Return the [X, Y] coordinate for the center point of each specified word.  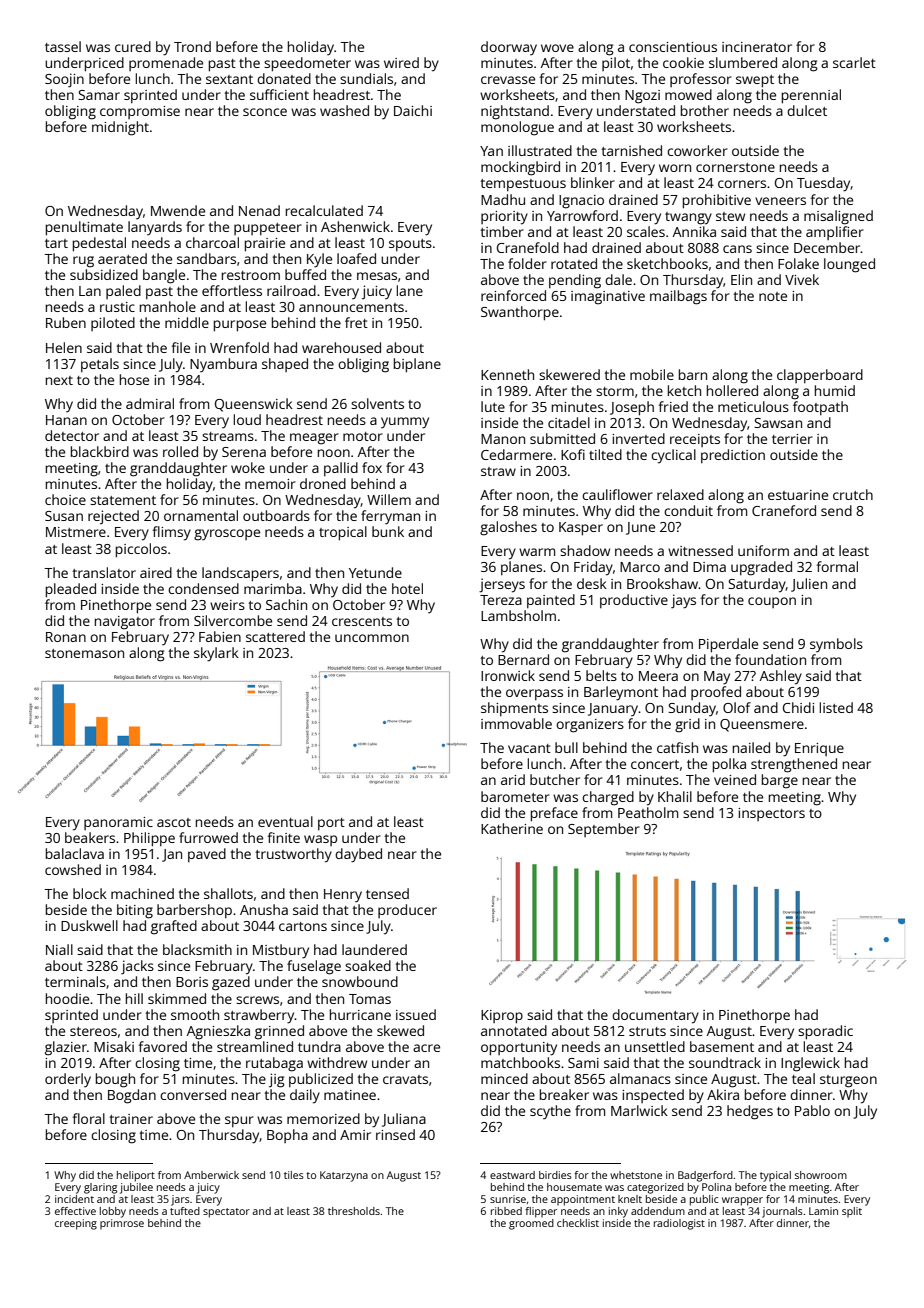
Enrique [819, 749]
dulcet [807, 110]
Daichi [413, 110]
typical [775, 1176]
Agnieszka [218, 1032]
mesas [377, 276]
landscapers [240, 574]
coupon [772, 602]
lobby [113, 1212]
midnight [120, 128]
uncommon [372, 638]
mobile [652, 374]
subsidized [104, 274]
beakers [90, 837]
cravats [405, 1079]
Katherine [512, 828]
